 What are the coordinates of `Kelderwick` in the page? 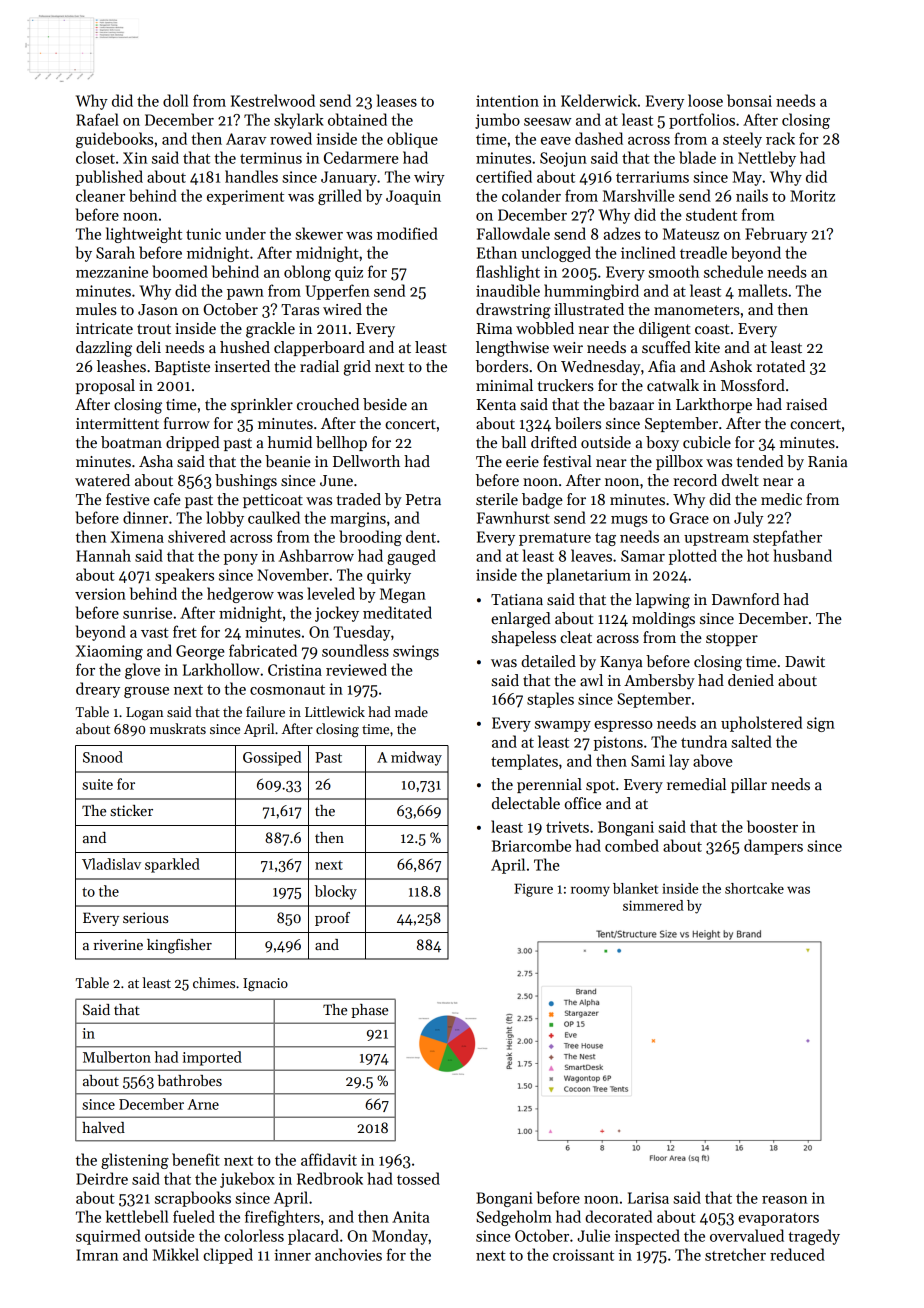 It's located at (599, 100).
